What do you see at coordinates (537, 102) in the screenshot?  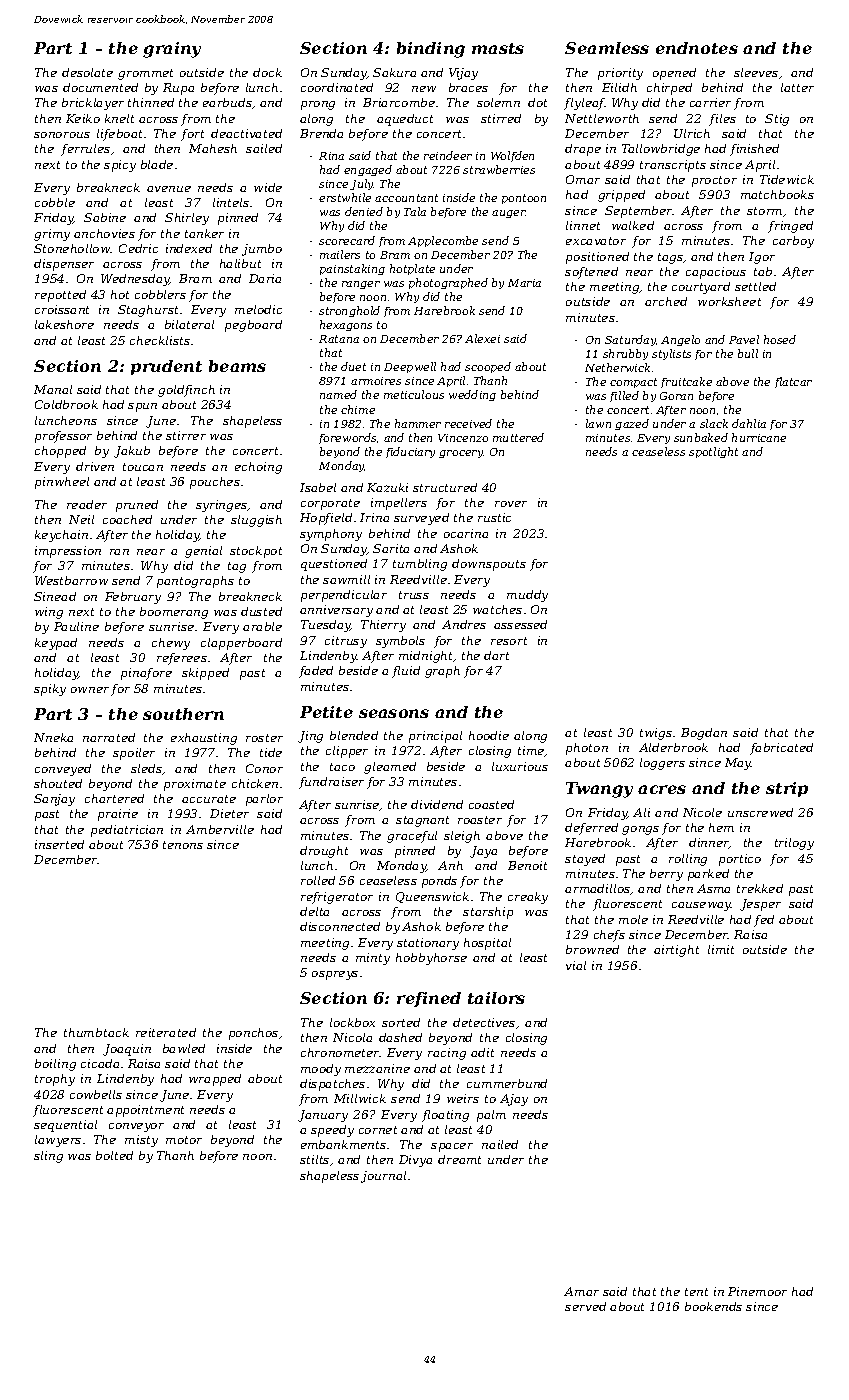 I see `dot` at bounding box center [537, 102].
